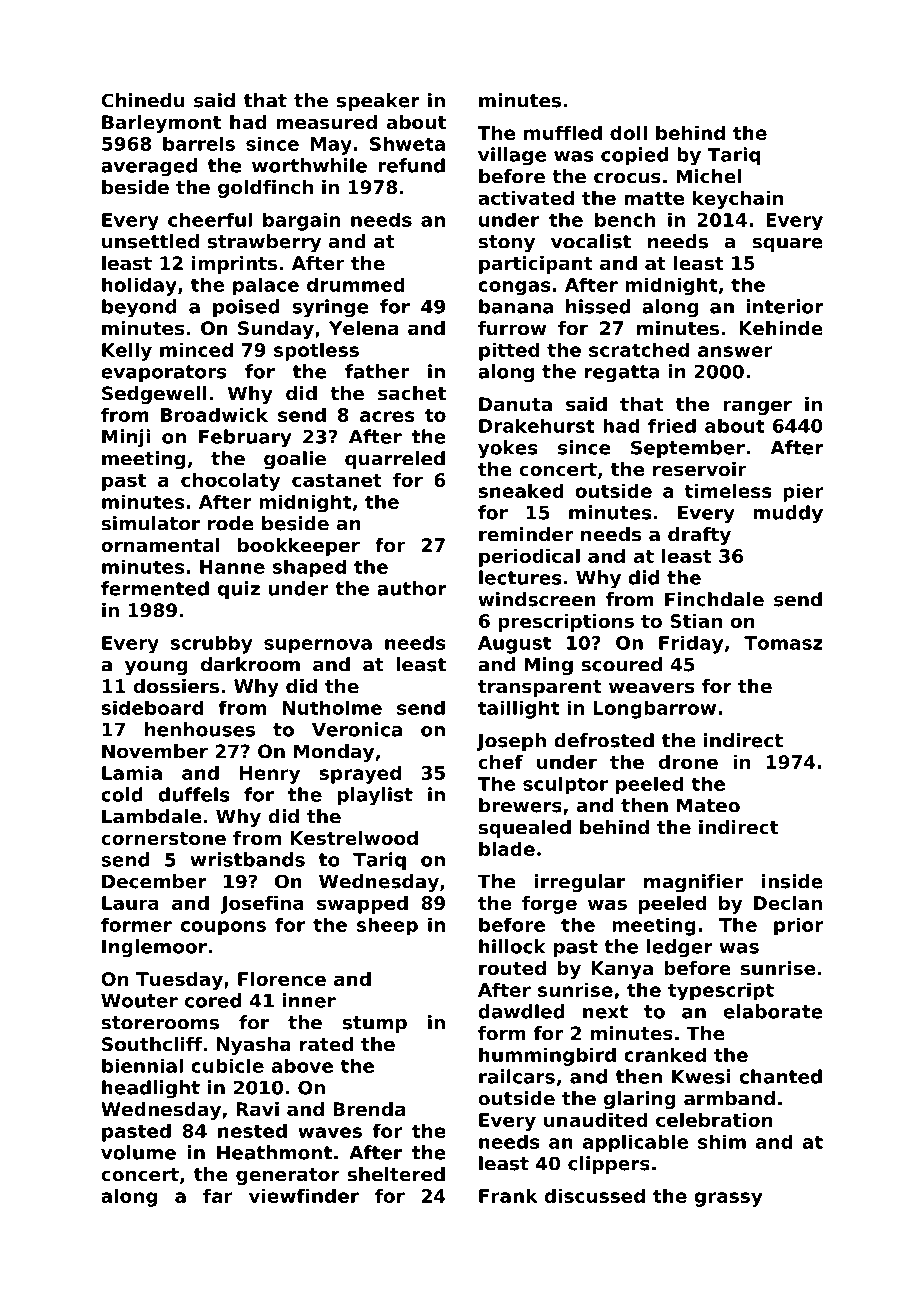  What do you see at coordinates (708, 805) in the image?
I see `Mateo` at bounding box center [708, 805].
